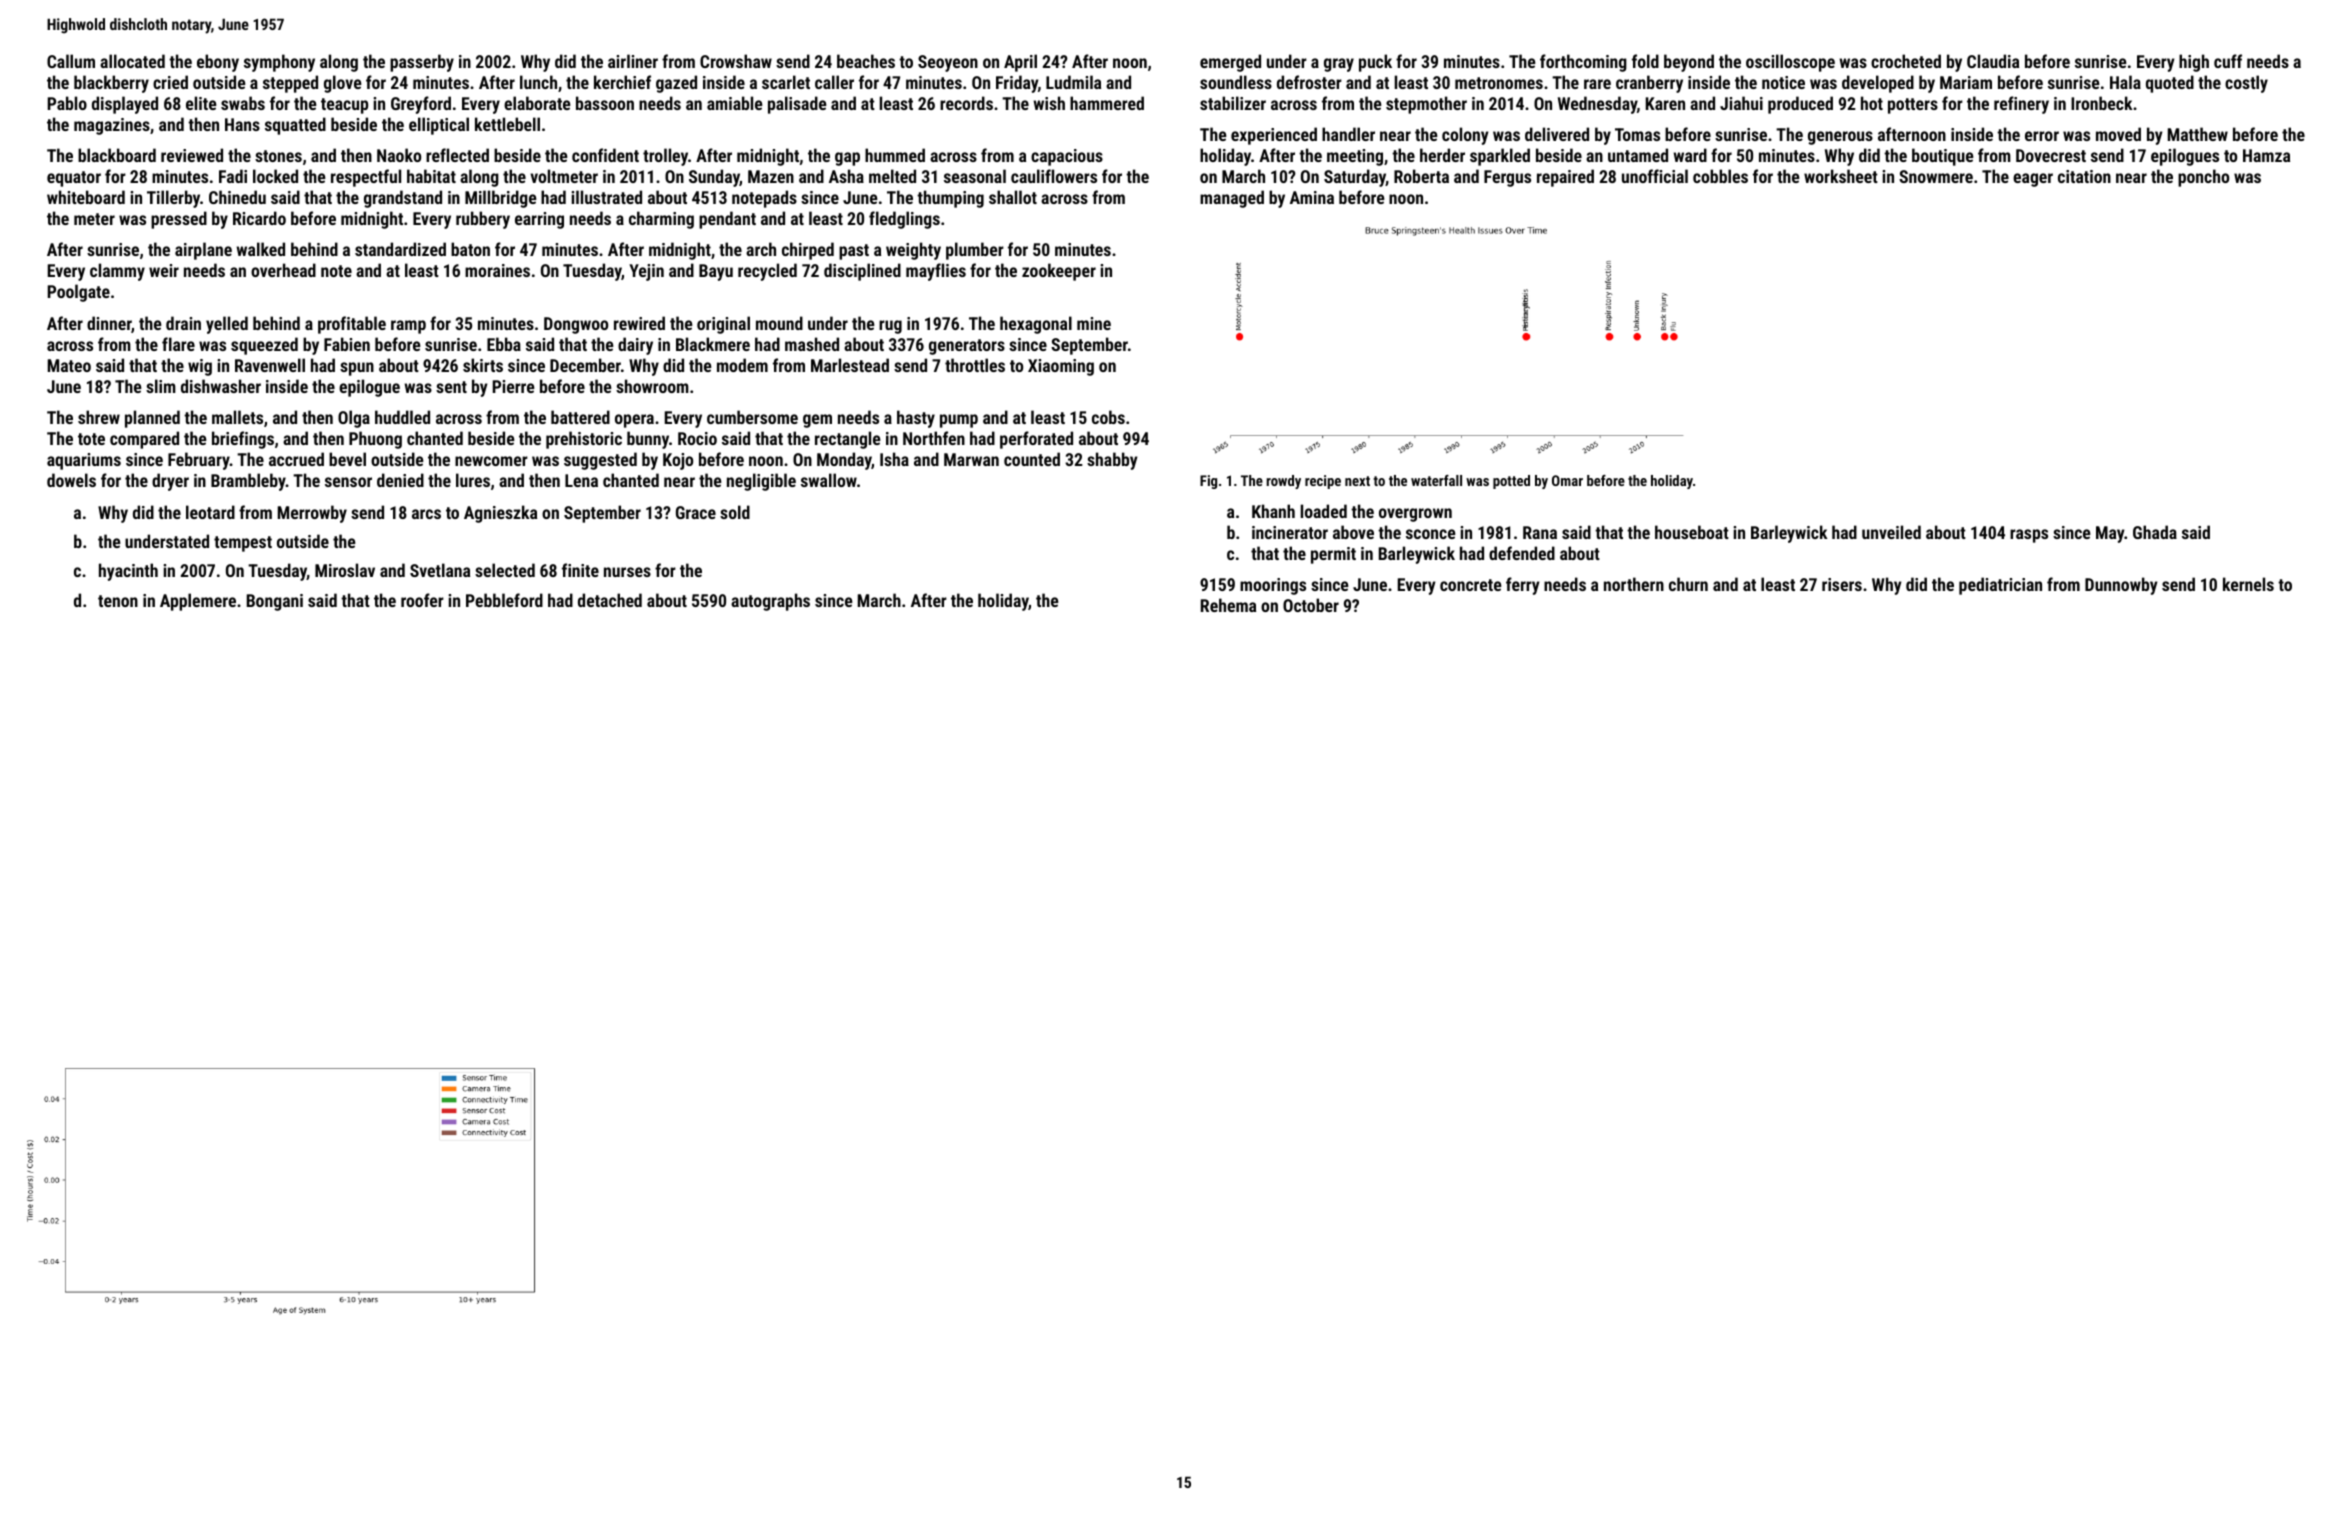 This image has height=1522, width=2352. I want to click on citation, so click(2084, 176).
